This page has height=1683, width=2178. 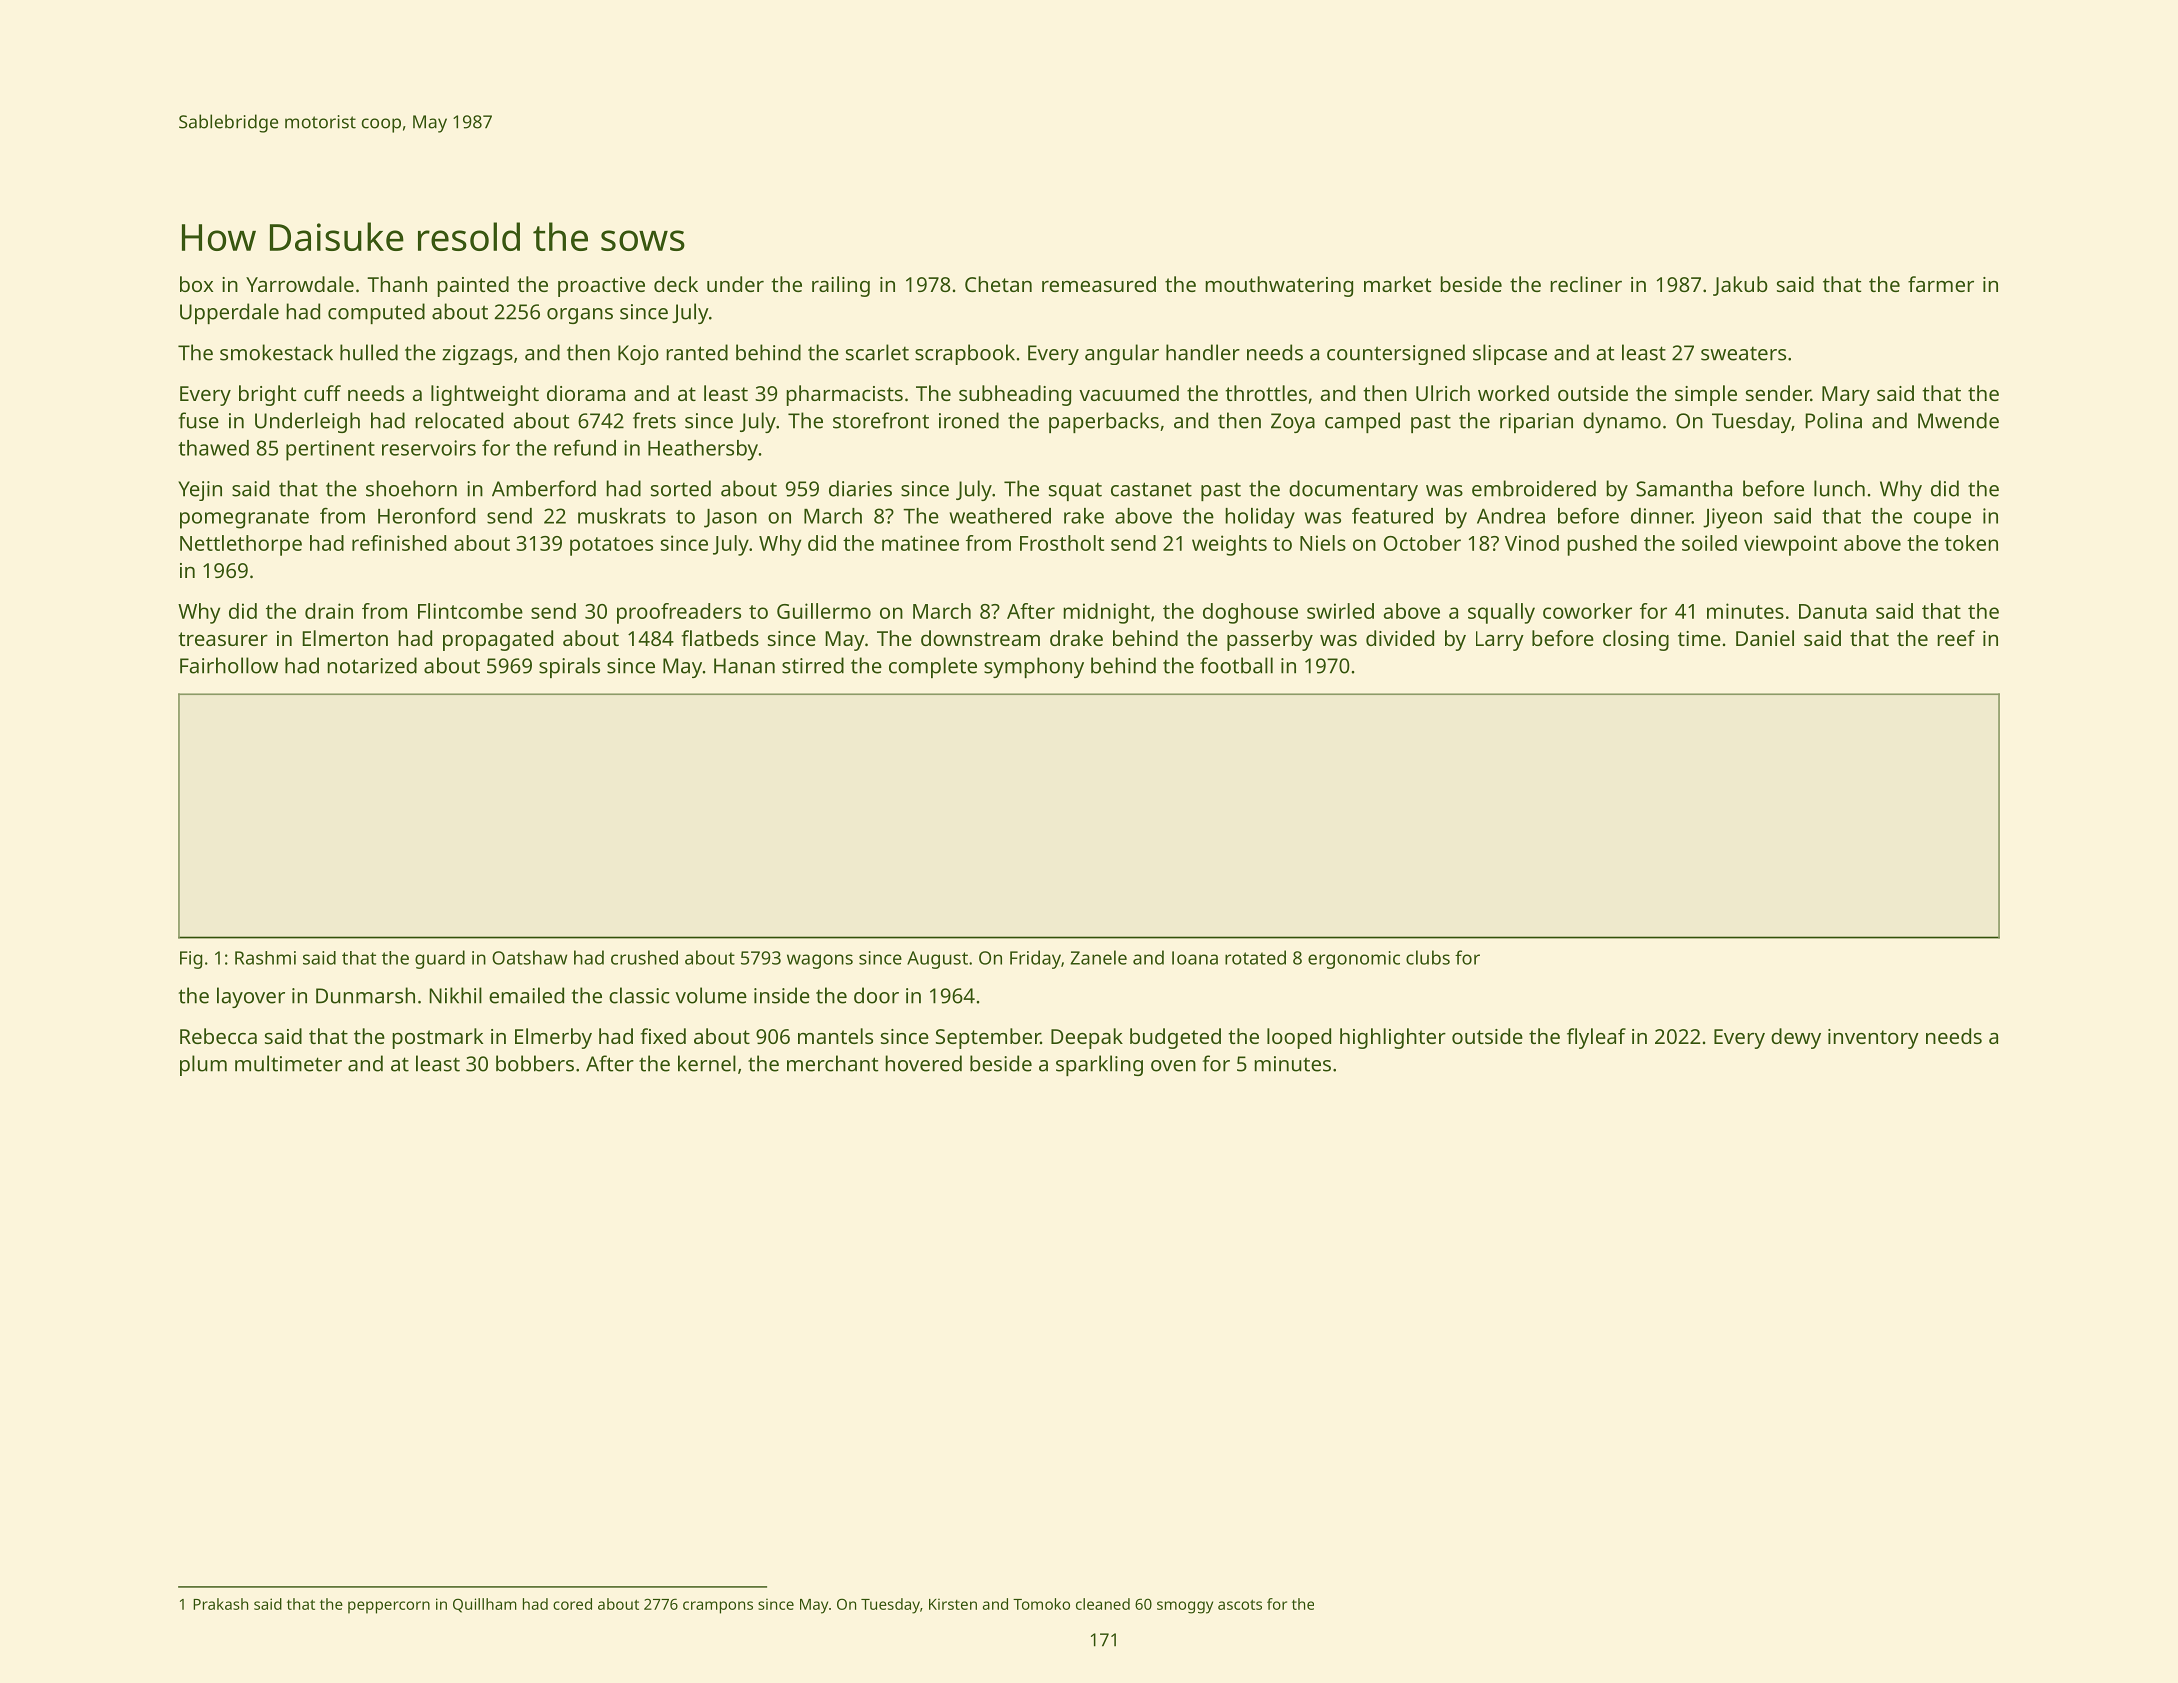 What do you see at coordinates (1270, 640) in the page?
I see `passerby` at bounding box center [1270, 640].
